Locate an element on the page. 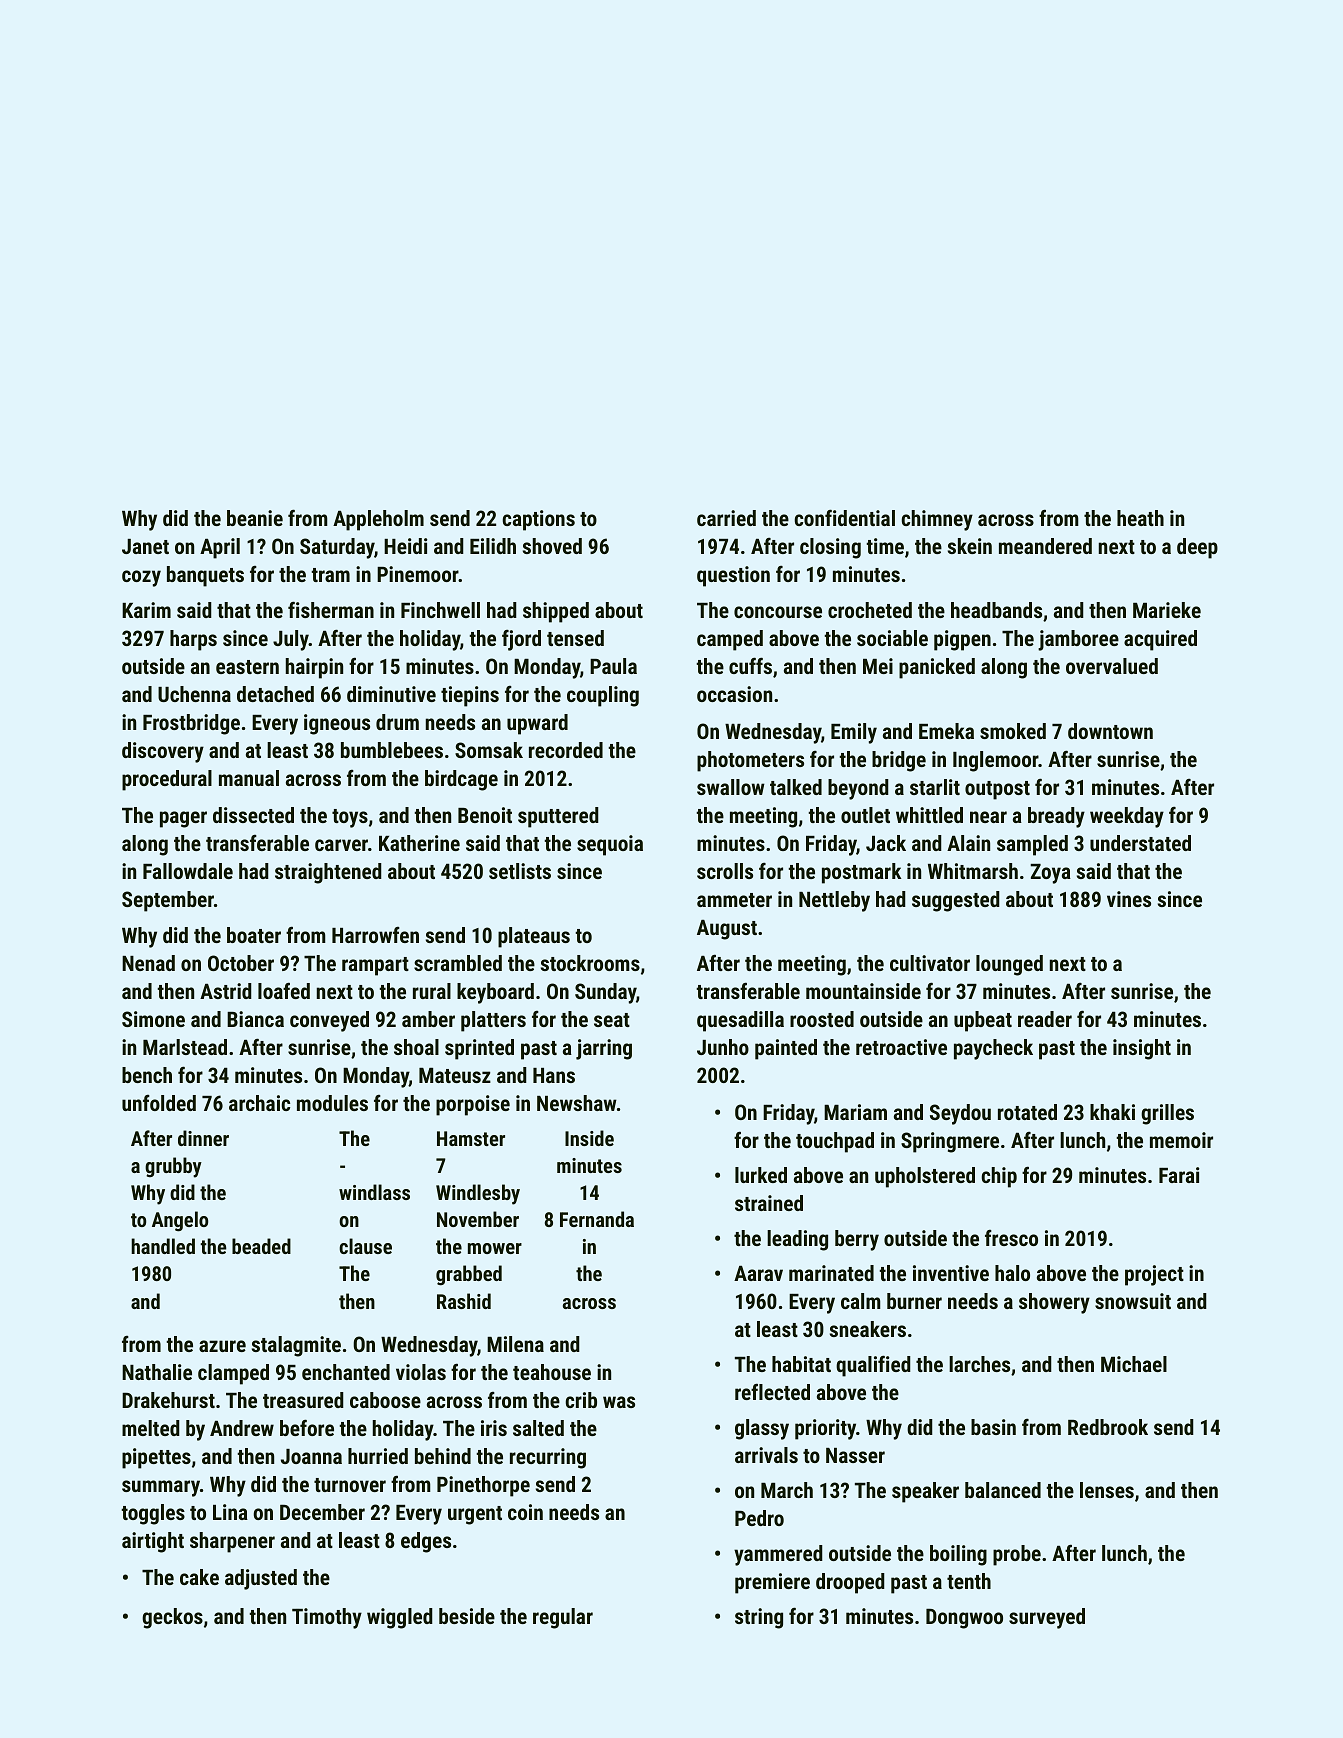  chip is located at coordinates (999, 1177).
